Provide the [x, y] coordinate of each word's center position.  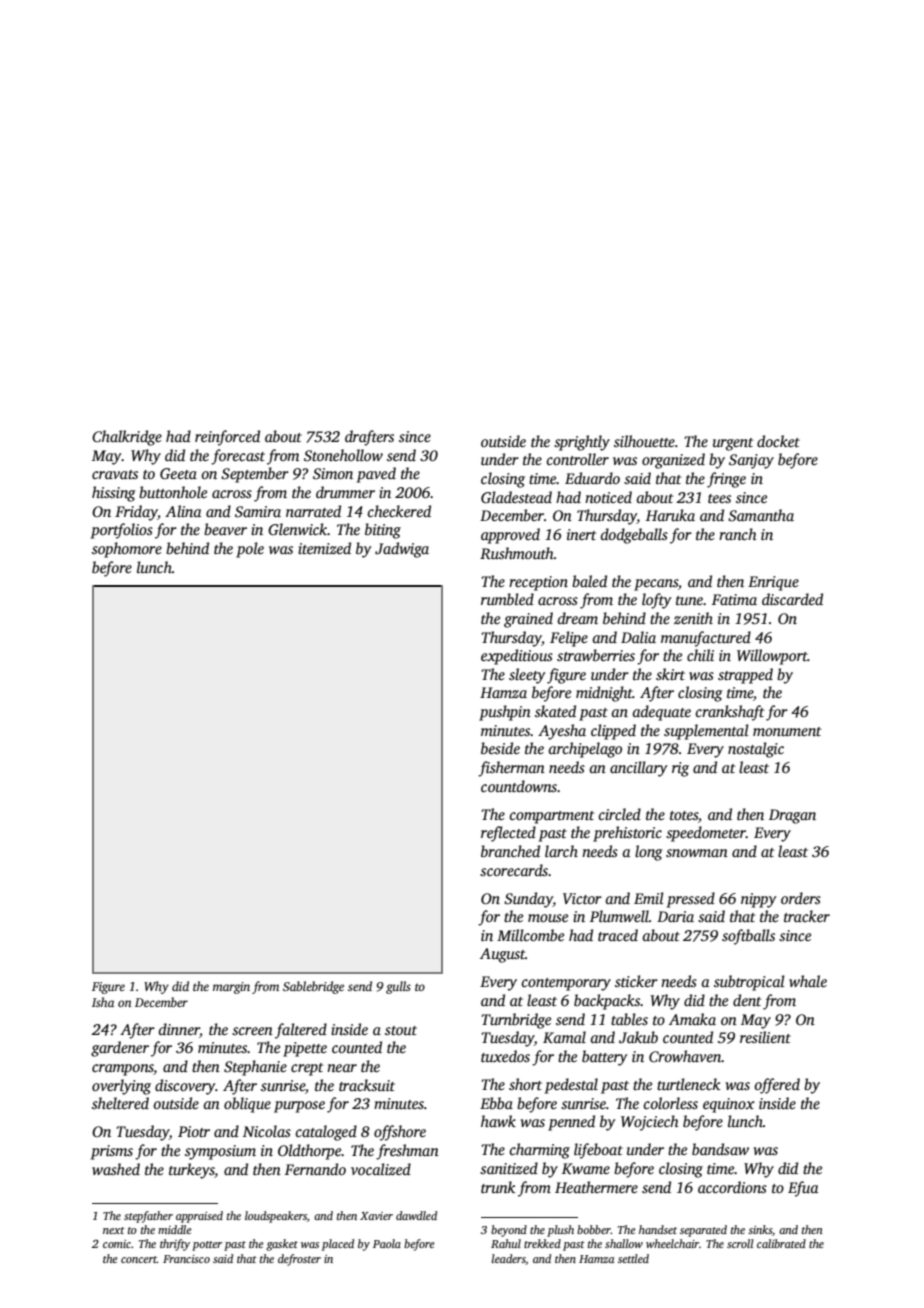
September [255, 475]
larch [561, 851]
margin [231, 988]
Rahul [506, 1243]
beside [500, 748]
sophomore [127, 550]
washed [116, 1169]
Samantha [761, 515]
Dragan [792, 816]
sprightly [582, 443]
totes [684, 815]
